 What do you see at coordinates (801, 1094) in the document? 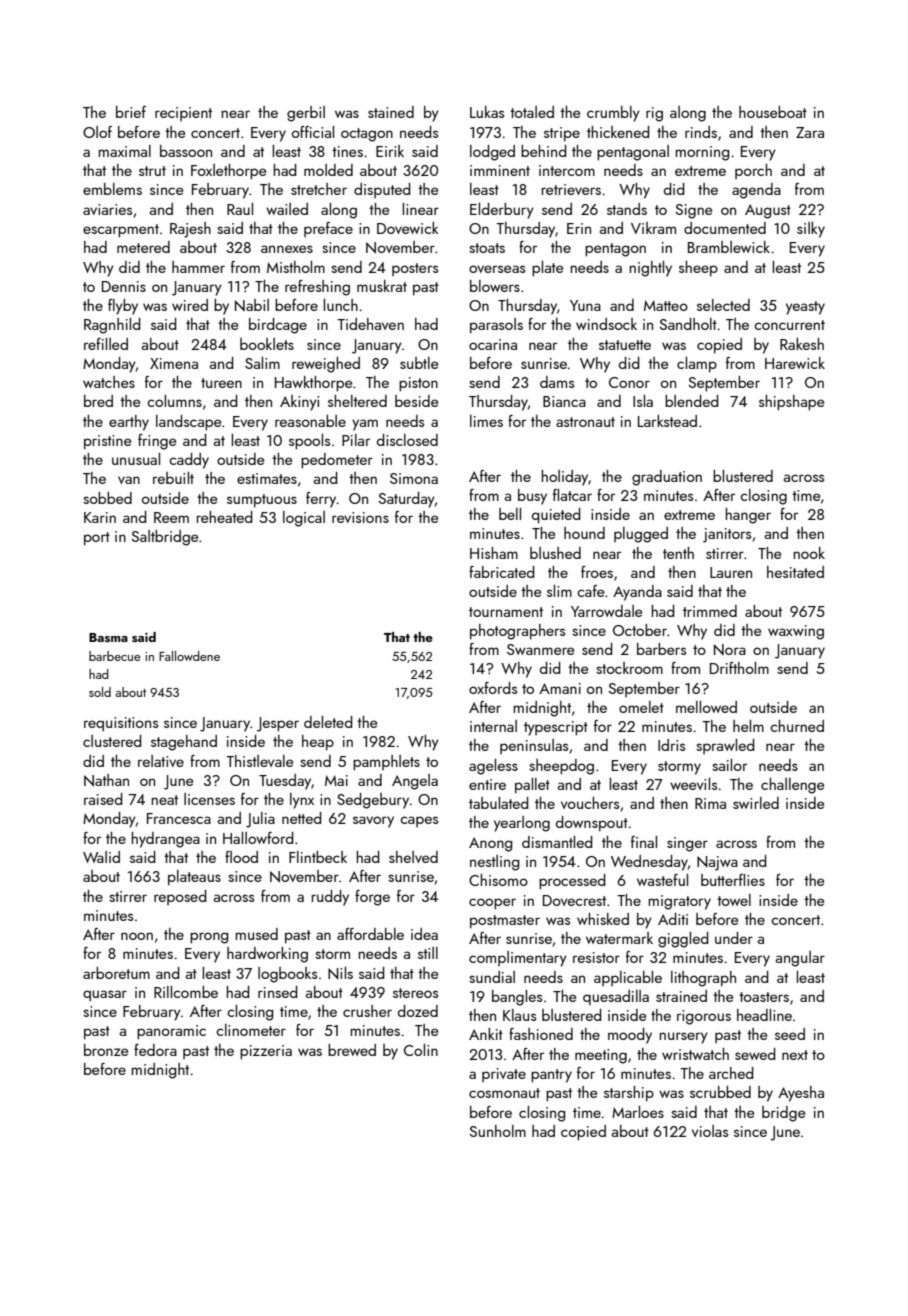
I see `Ayesha` at bounding box center [801, 1094].
